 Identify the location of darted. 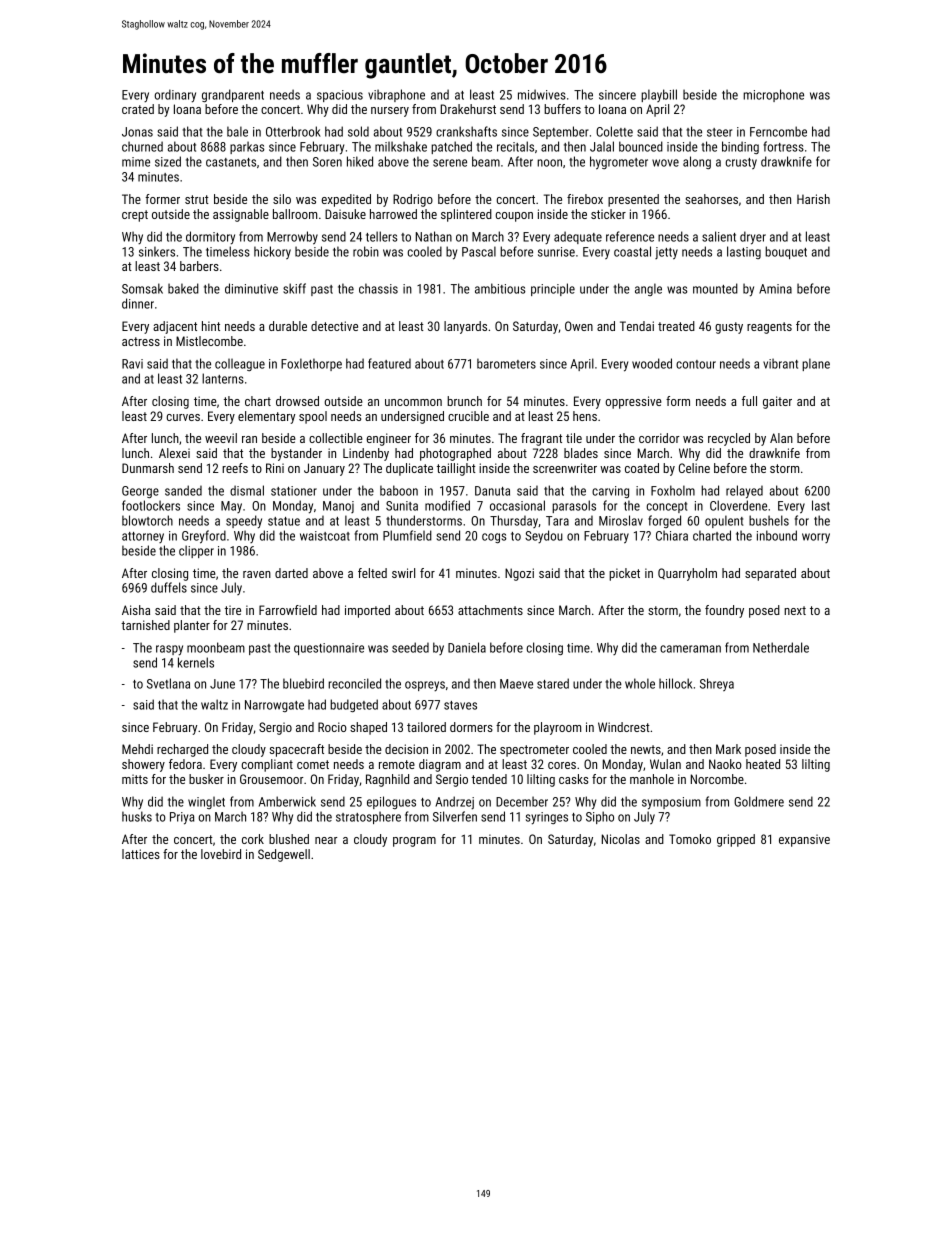
(291, 573).
